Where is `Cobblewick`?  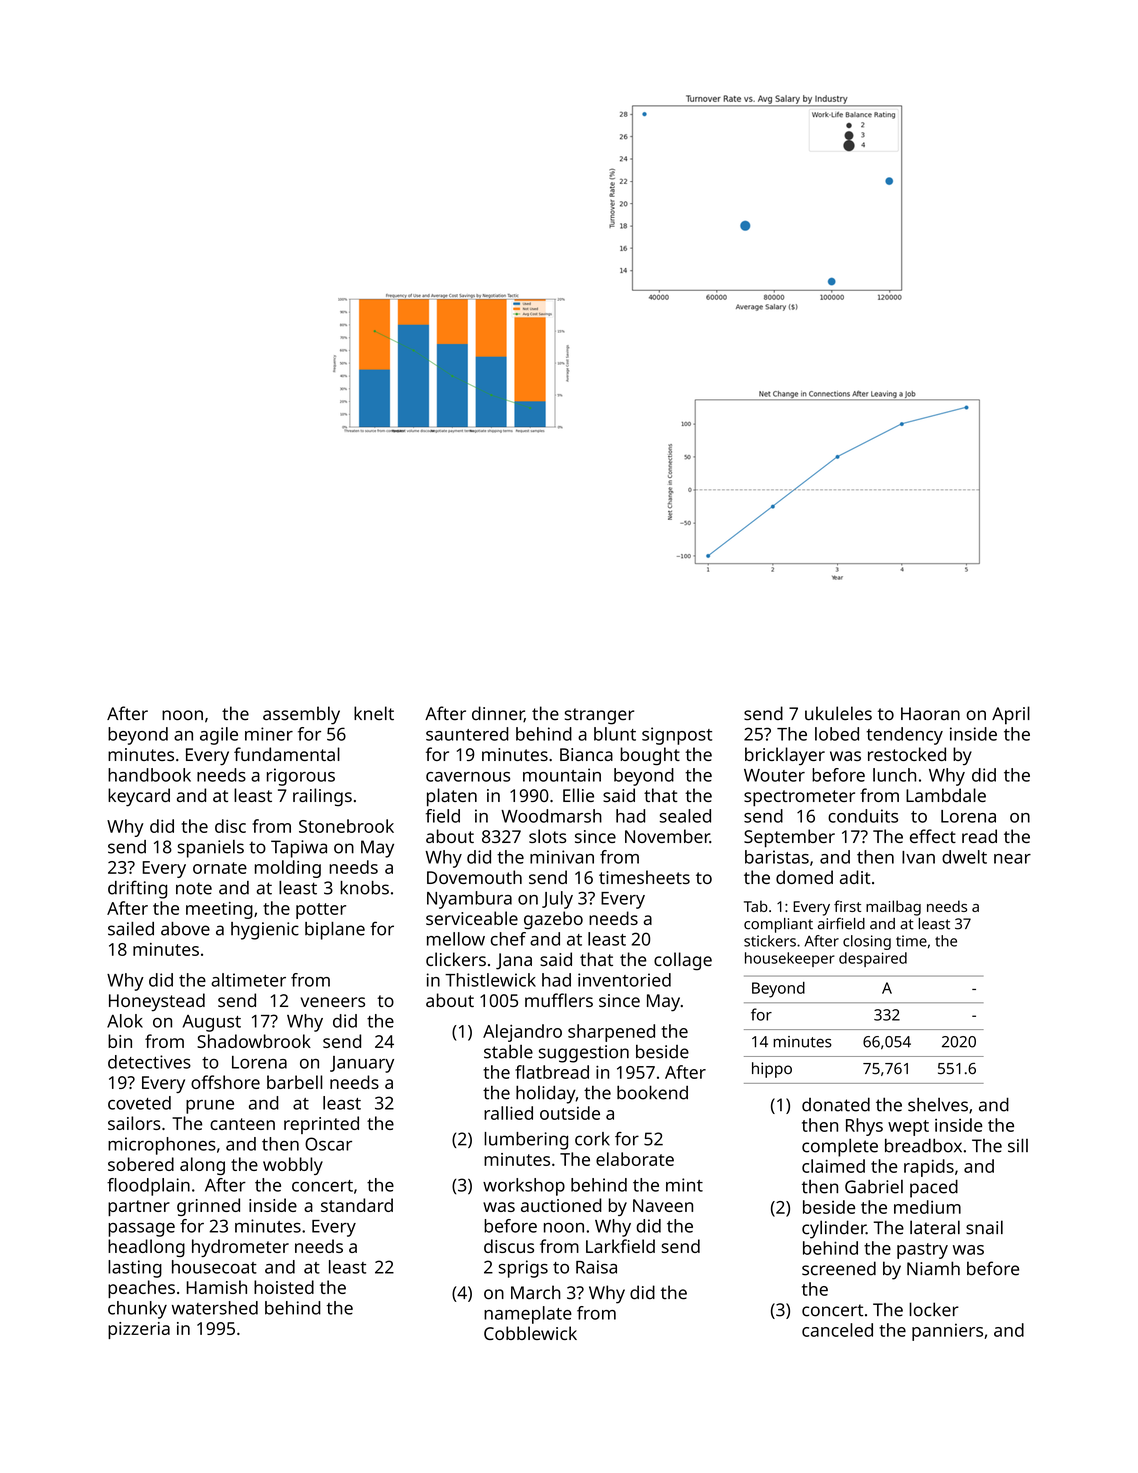 Cobblewick is located at coordinates (530, 1333).
